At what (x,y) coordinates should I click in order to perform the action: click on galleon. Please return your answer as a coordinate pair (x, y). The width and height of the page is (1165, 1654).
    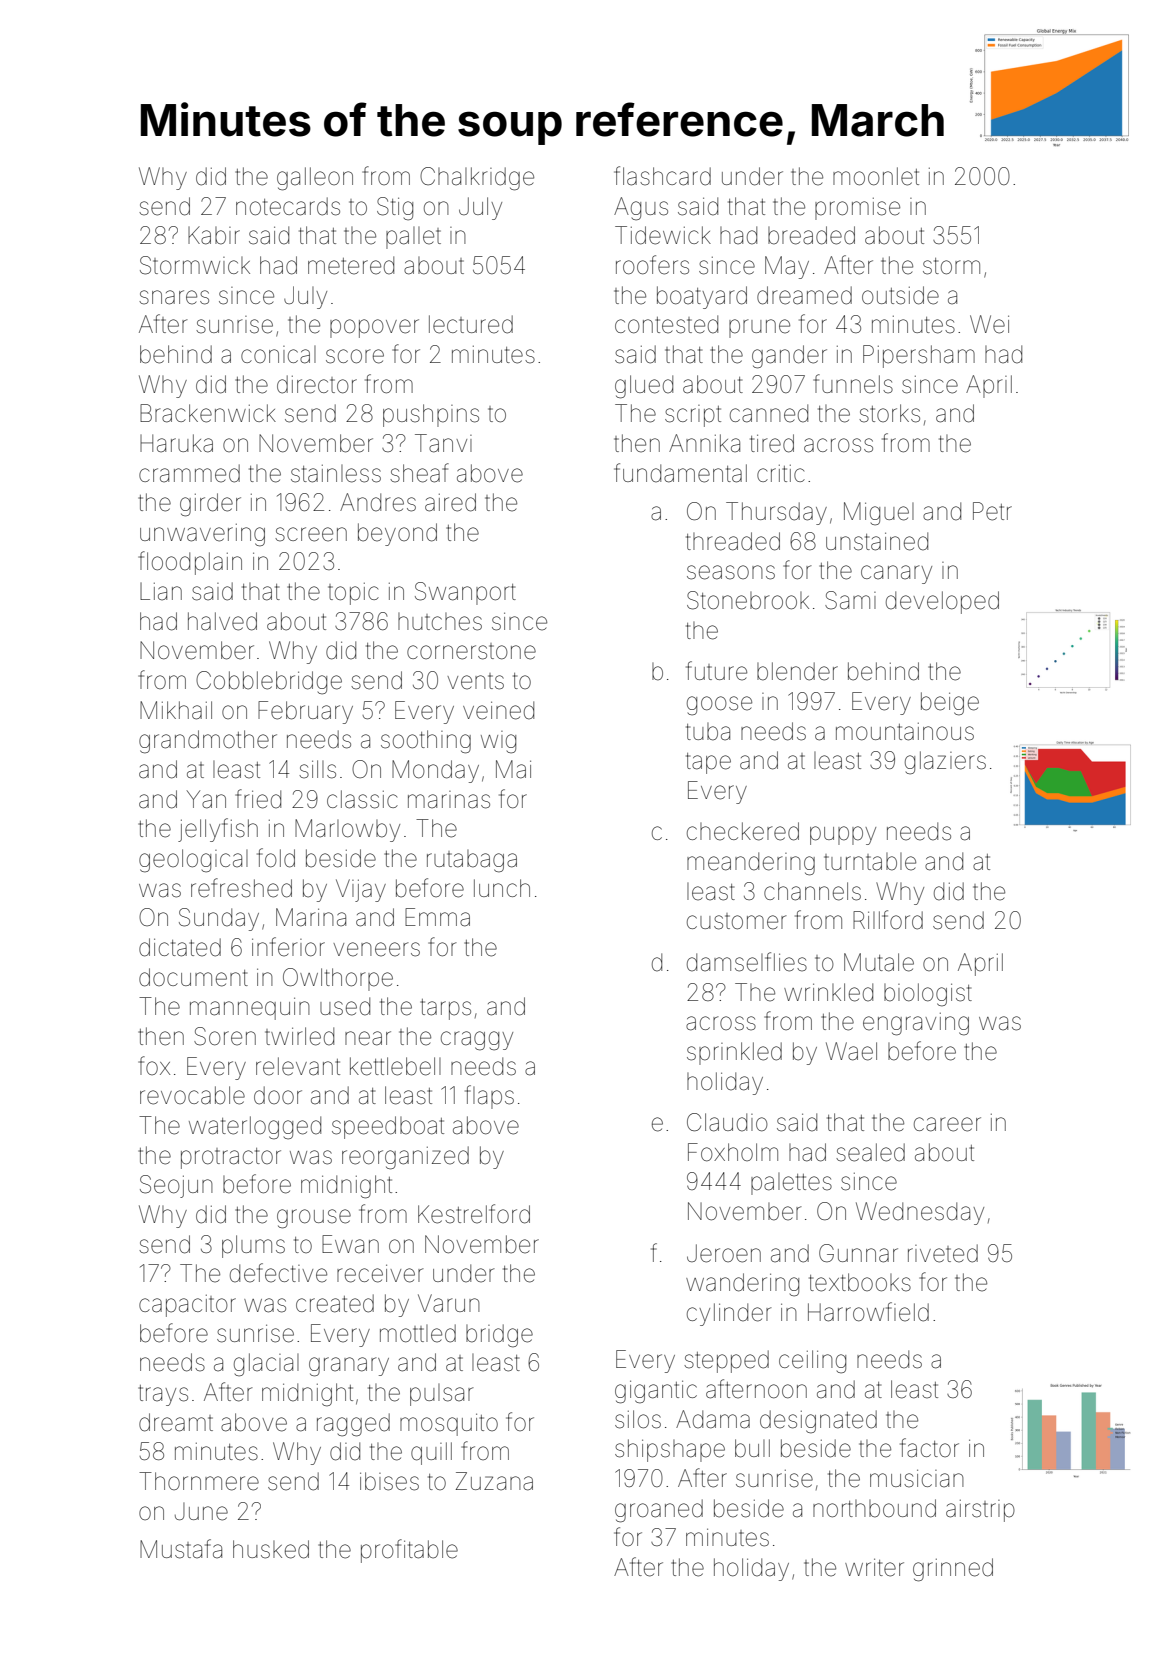
    Looking at the image, I should click on (315, 179).
